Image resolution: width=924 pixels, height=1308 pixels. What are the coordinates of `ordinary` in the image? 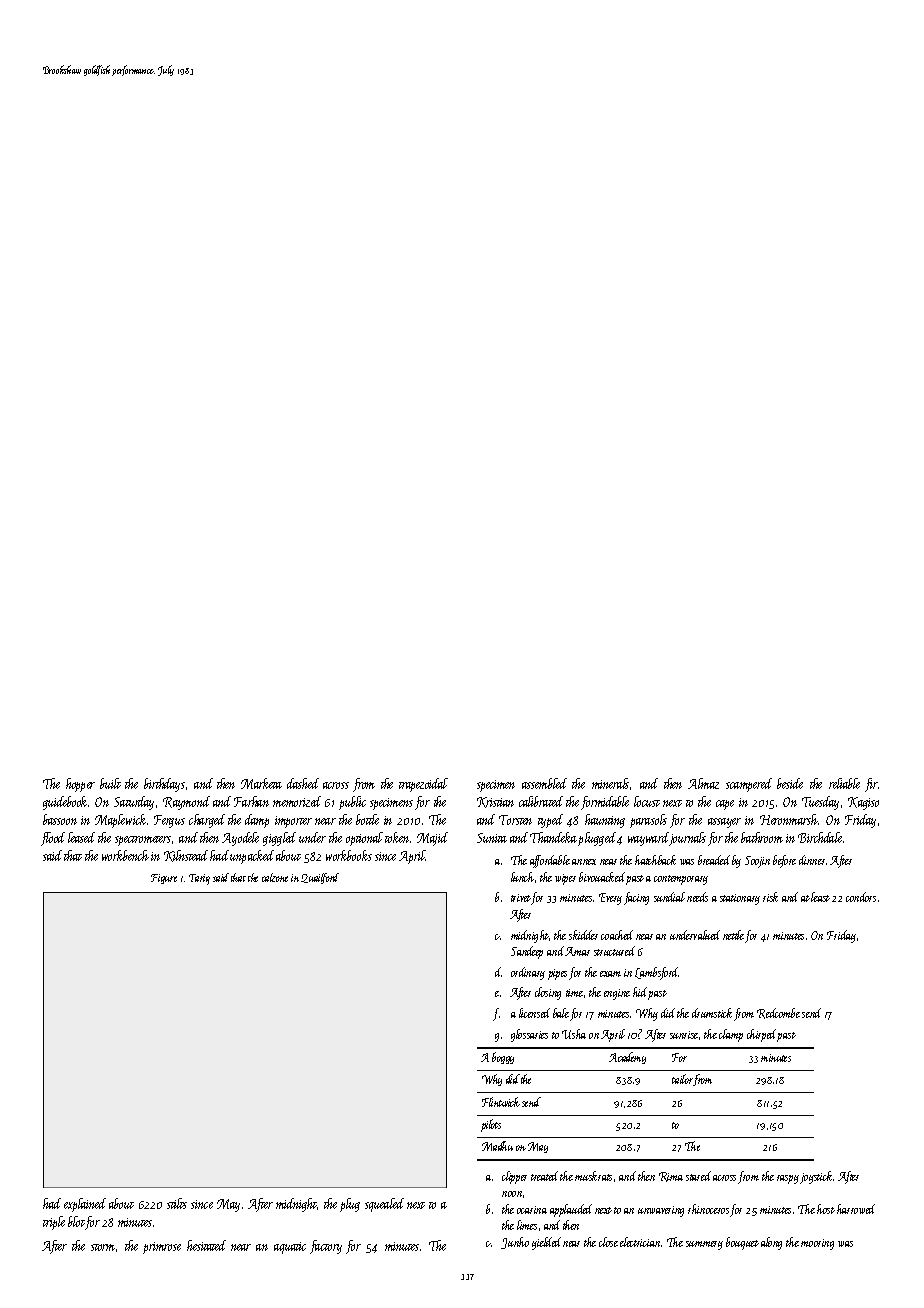 It's located at (528, 973).
